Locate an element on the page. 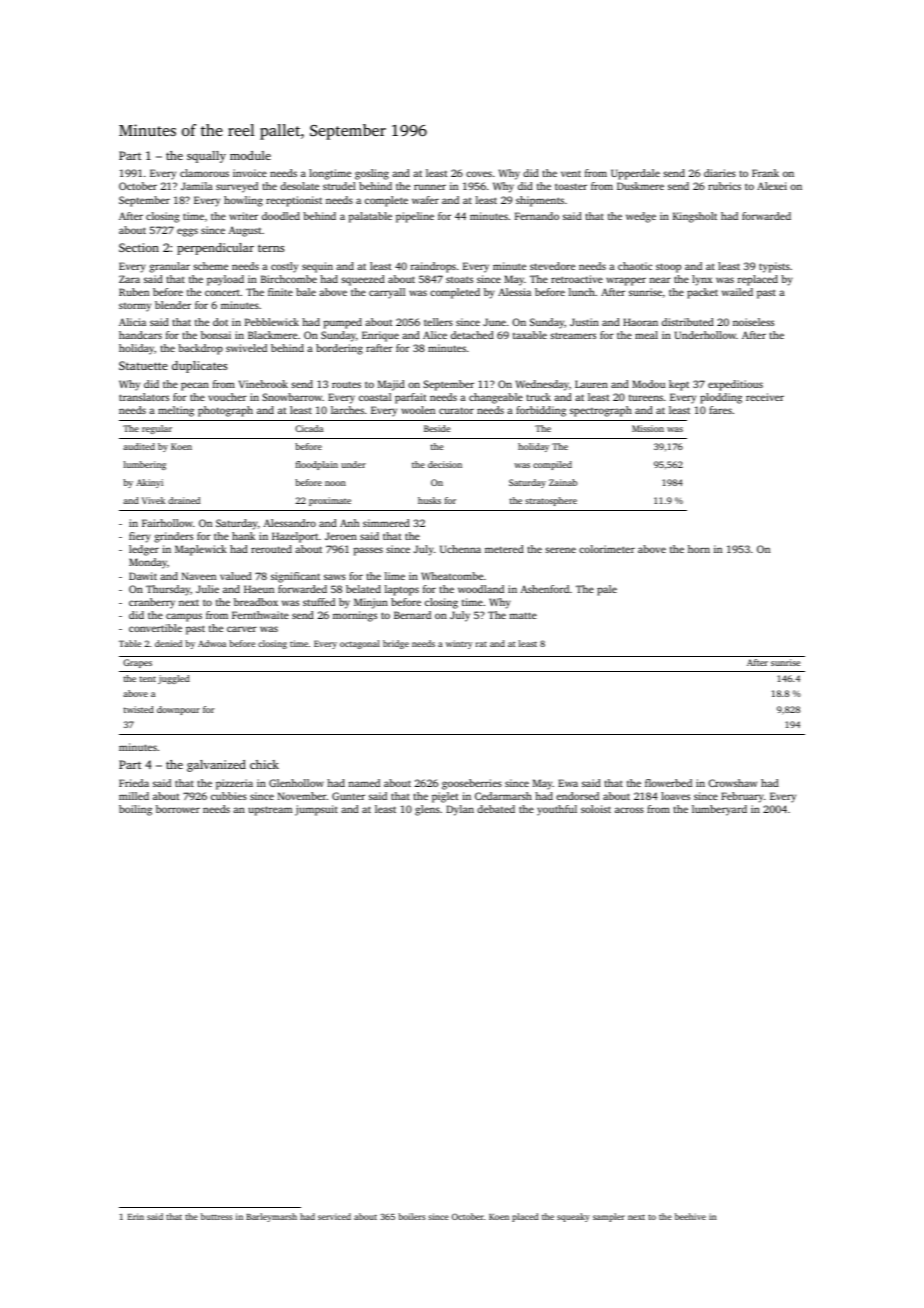  Gunter is located at coordinates (348, 796).
